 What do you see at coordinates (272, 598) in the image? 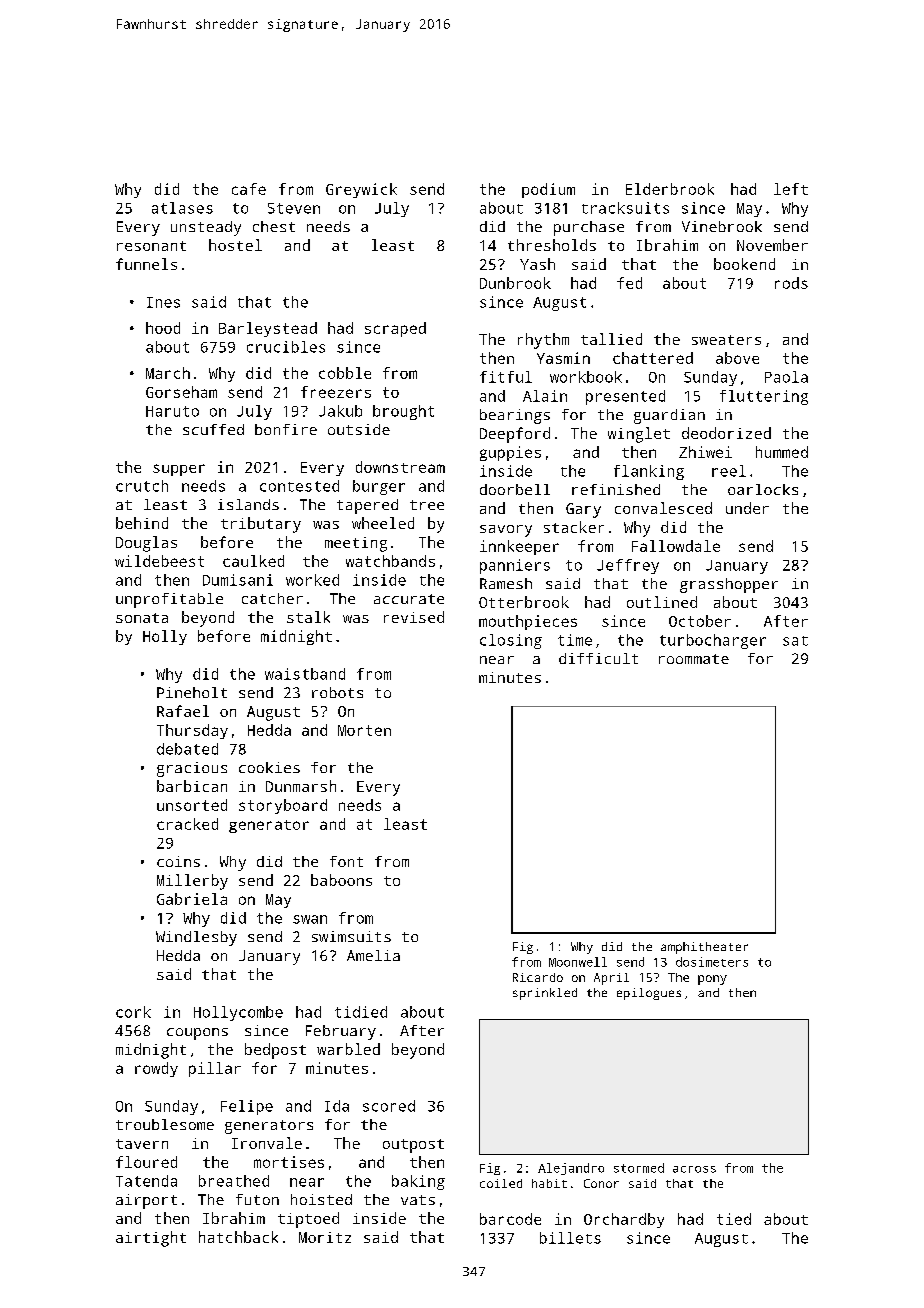
I see `catcher` at bounding box center [272, 598].
